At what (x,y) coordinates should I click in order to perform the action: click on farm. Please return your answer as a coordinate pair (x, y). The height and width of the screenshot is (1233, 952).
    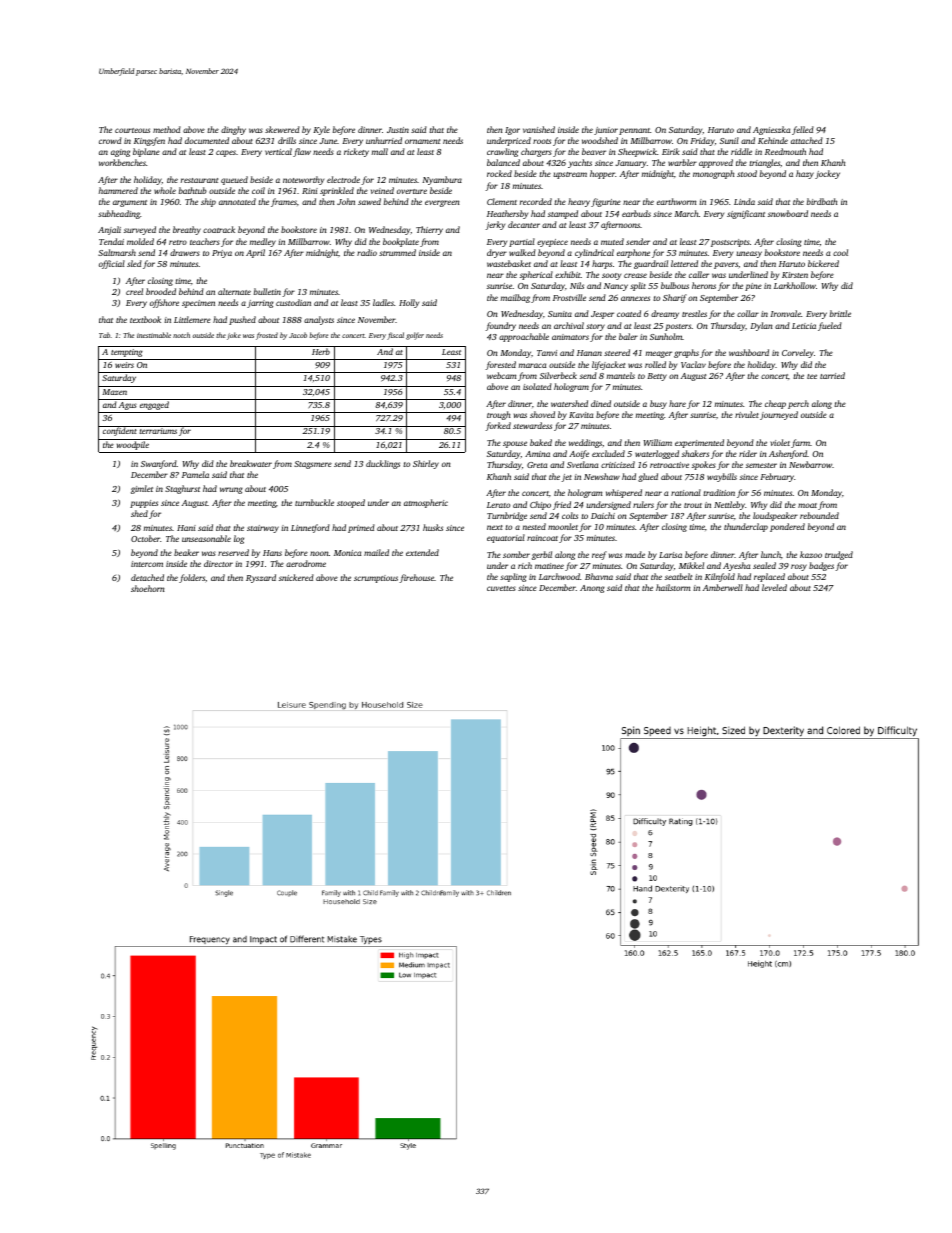
    Looking at the image, I should click on (800, 443).
